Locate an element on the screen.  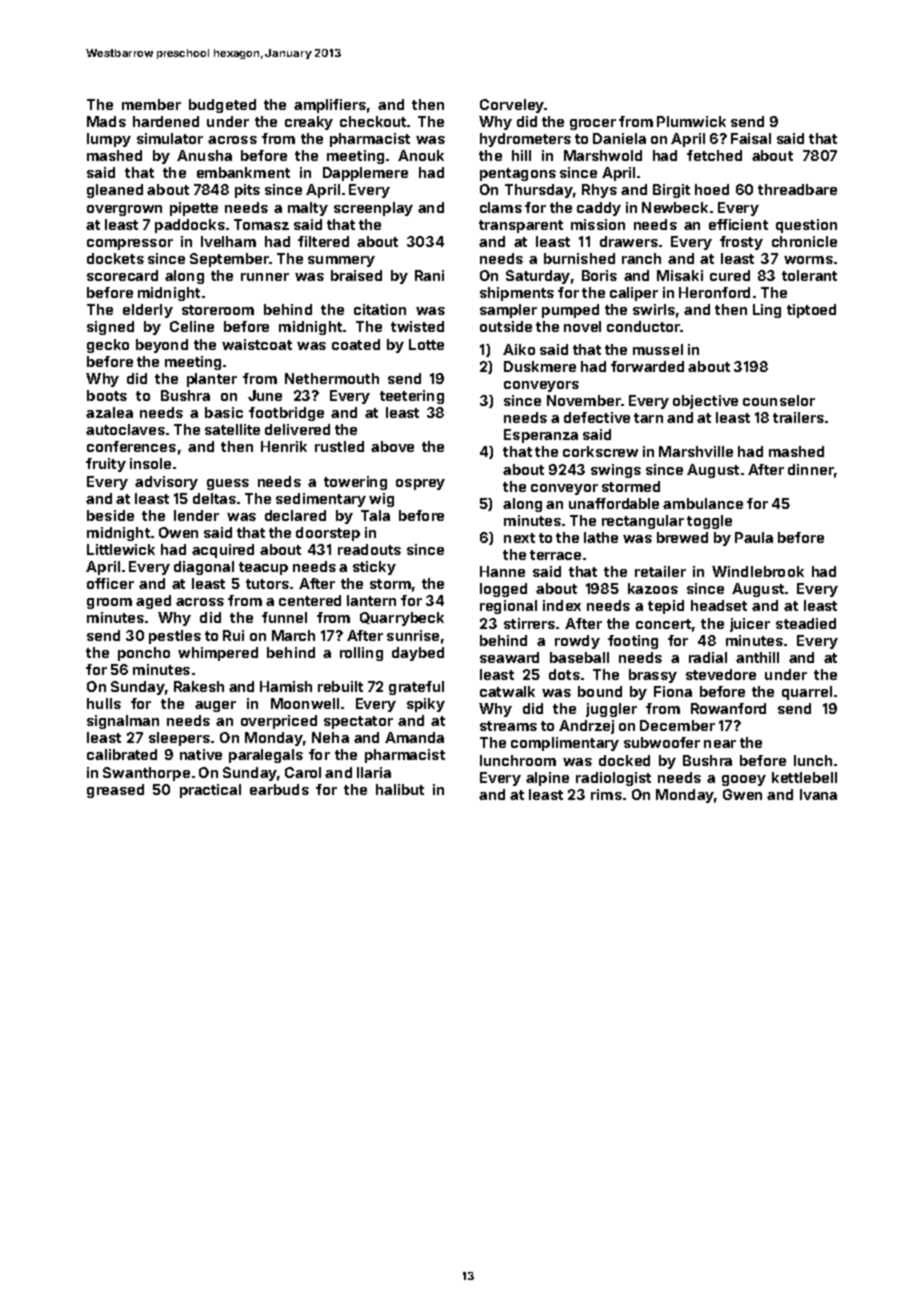
November is located at coordinates (584, 400).
